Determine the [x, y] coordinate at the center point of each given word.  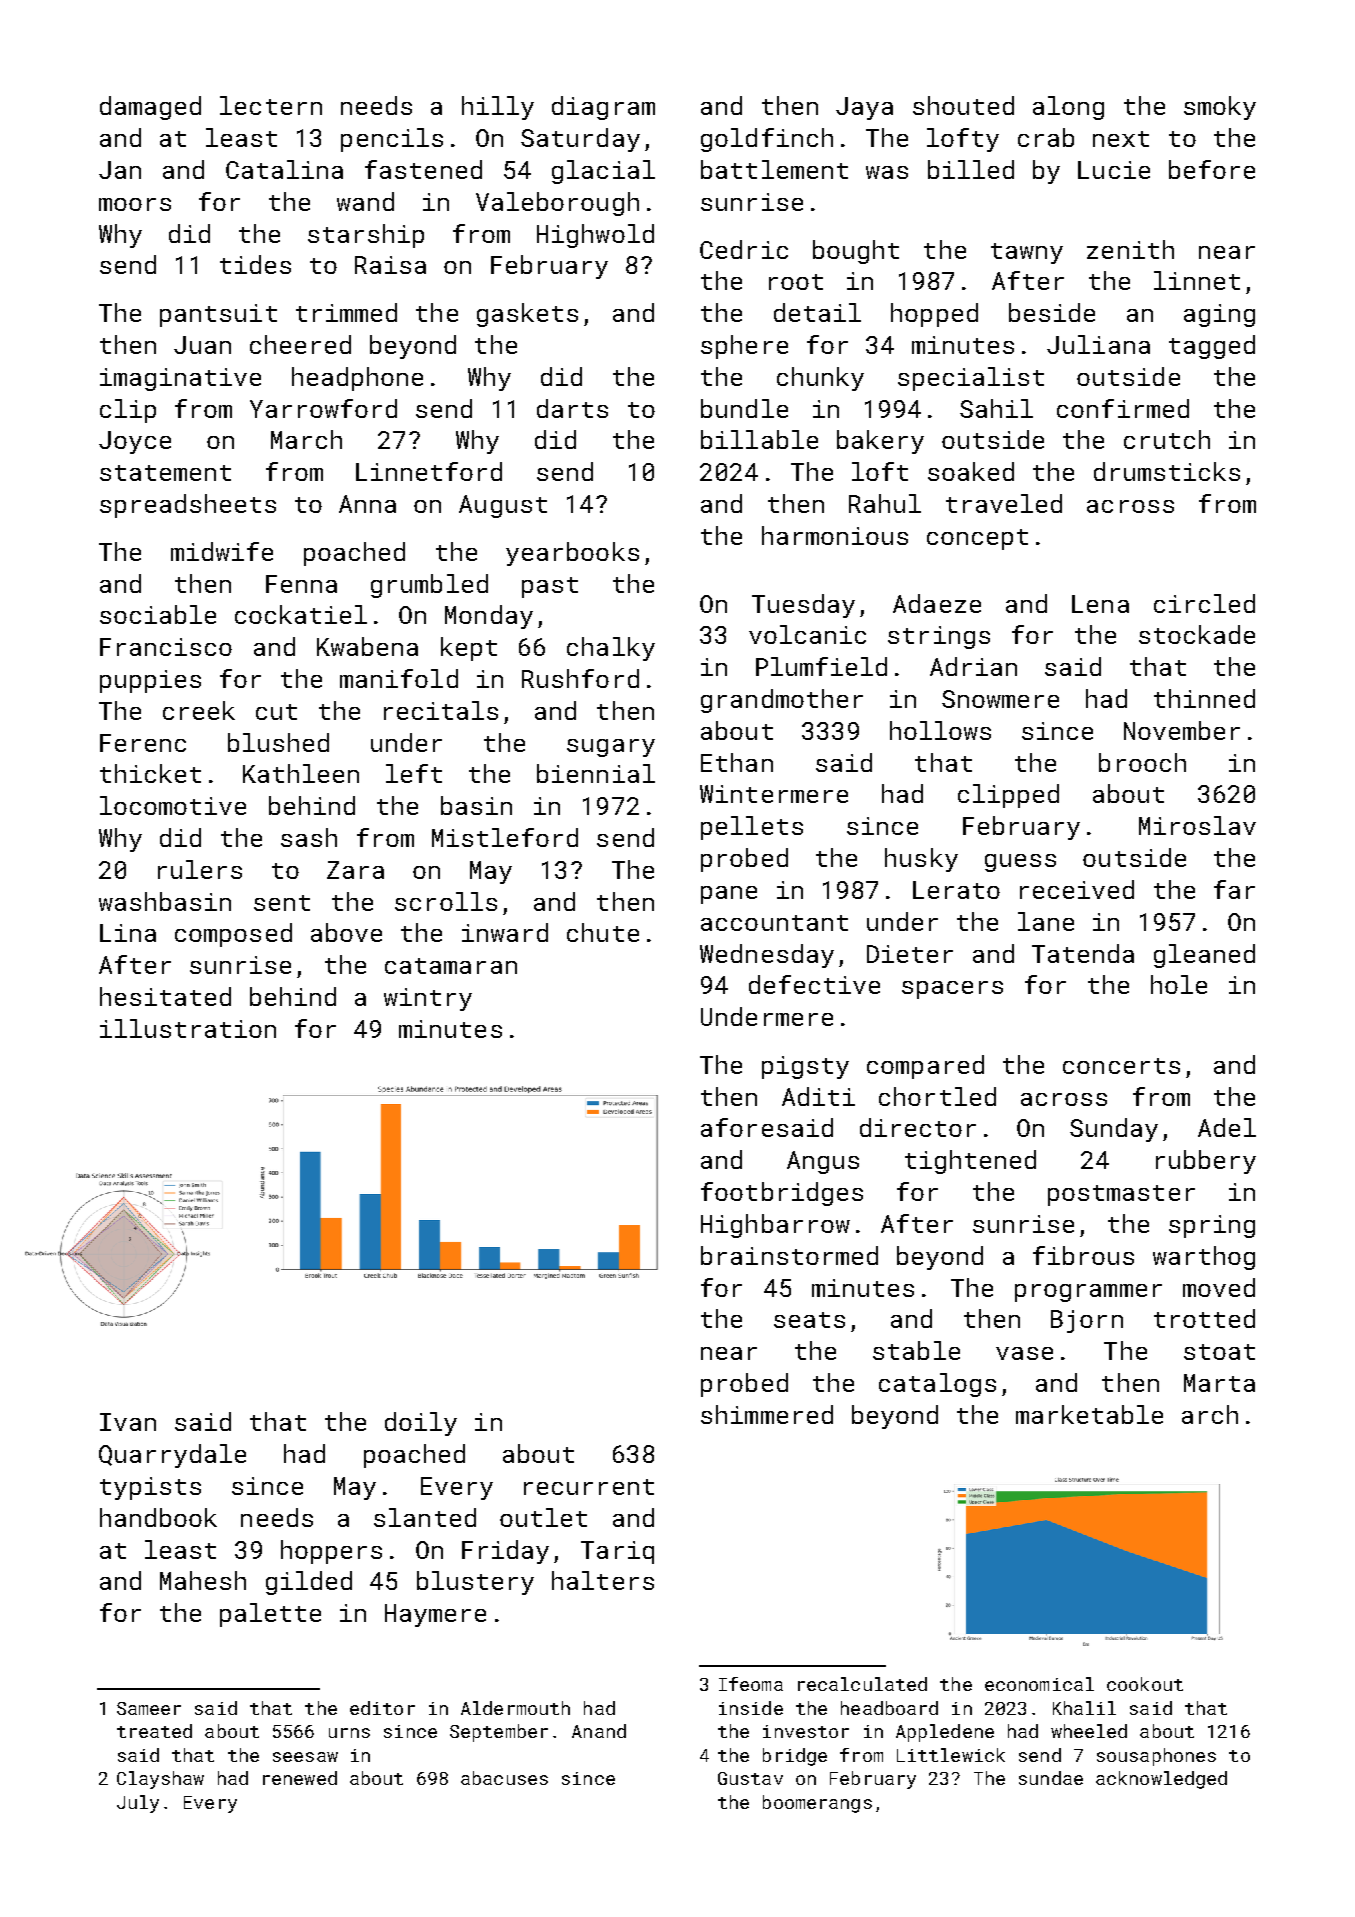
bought [856, 252]
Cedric [744, 249]
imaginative [180, 379]
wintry [428, 999]
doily [421, 1424]
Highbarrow [775, 1226]
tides [255, 264]
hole [1179, 984]
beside [1052, 312]
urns [349, 1733]
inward [505, 932]
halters [603, 1580]
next [1121, 139]
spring [1212, 1226]
